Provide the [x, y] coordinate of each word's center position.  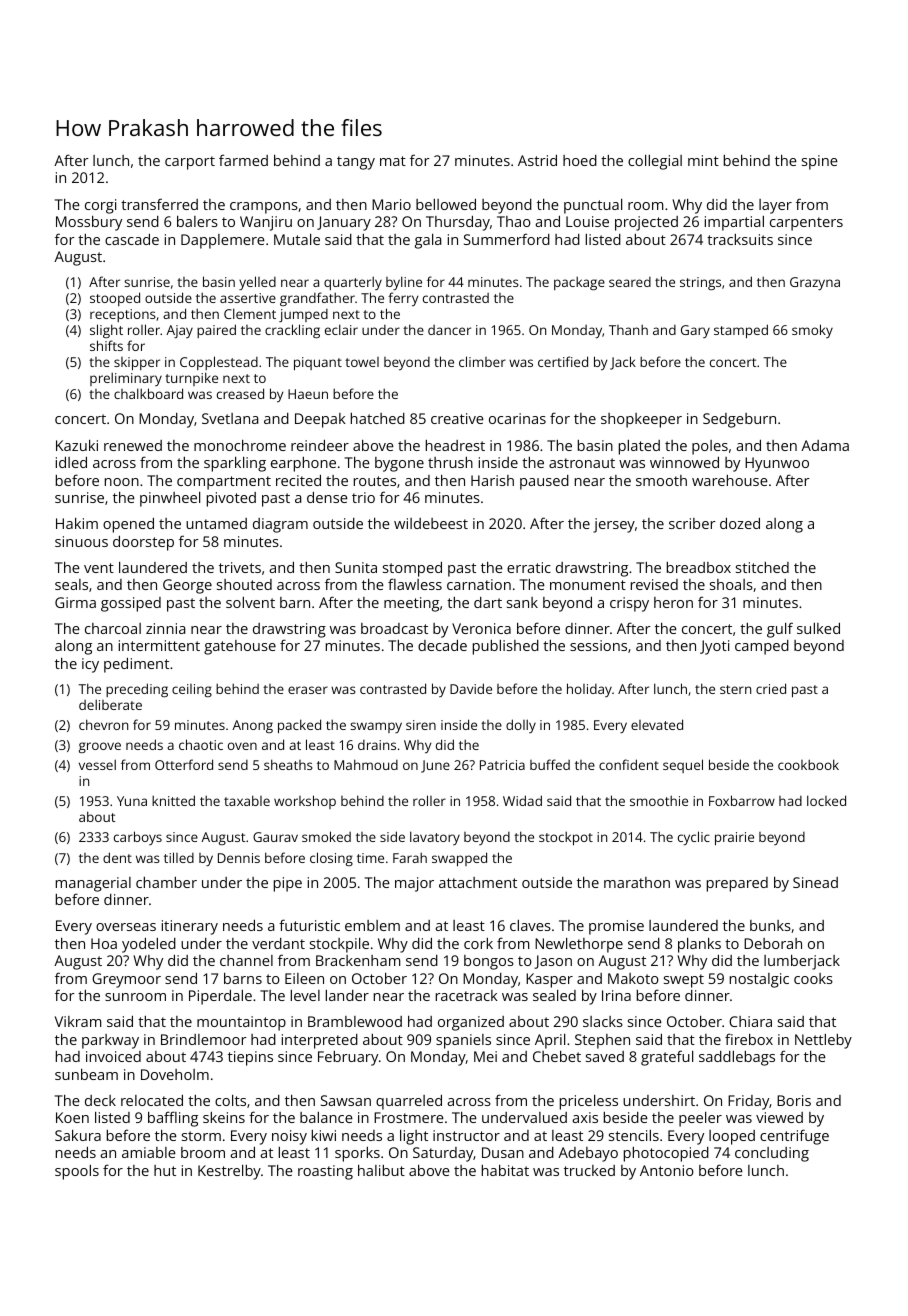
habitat [505, 1170]
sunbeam [86, 1074]
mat [393, 161]
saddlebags [737, 1058]
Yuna [132, 801]
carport [190, 163]
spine [820, 162]
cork [478, 943]
